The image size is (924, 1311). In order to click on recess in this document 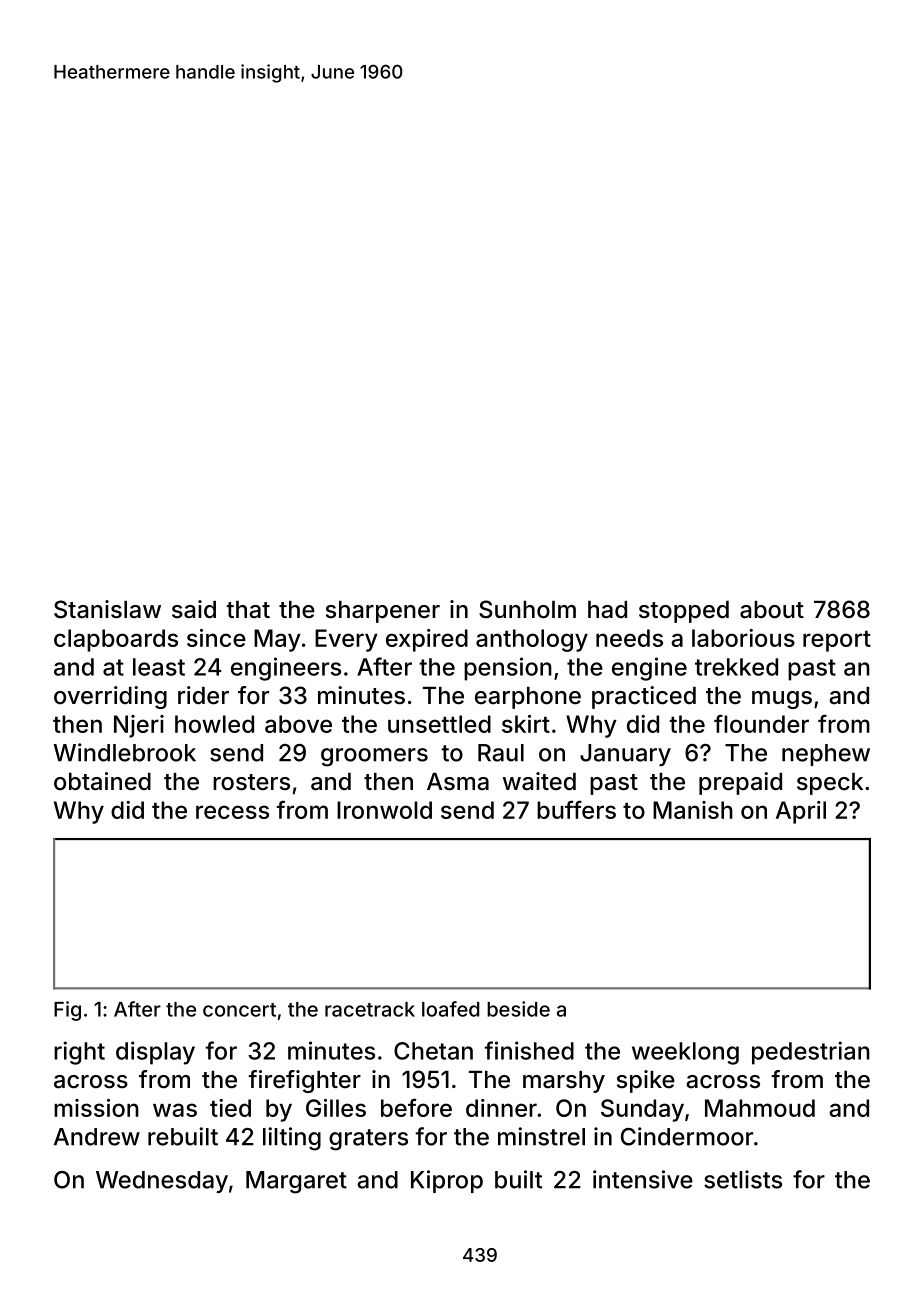, I will do `click(232, 812)`.
